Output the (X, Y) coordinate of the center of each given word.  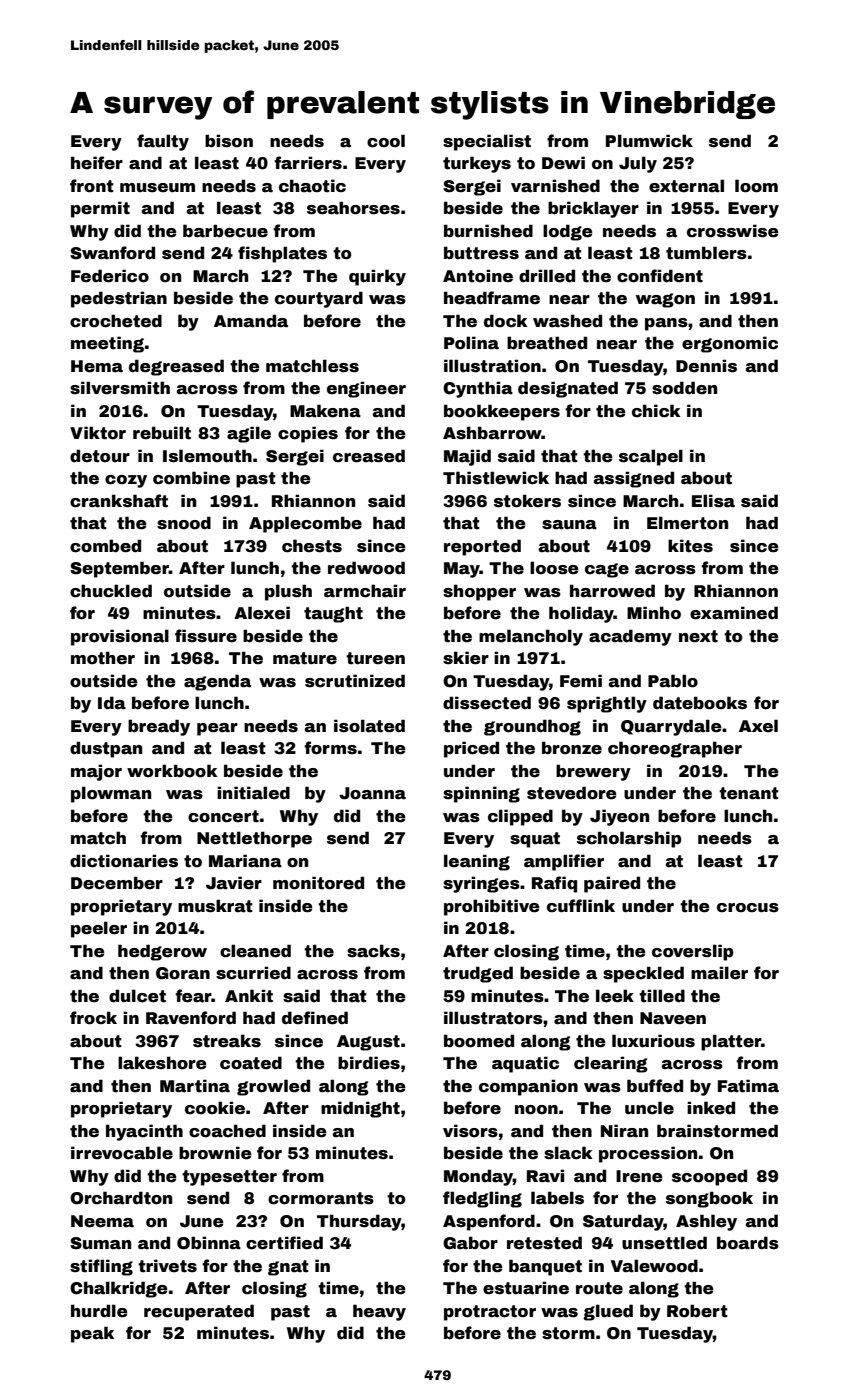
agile (249, 434)
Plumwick (649, 141)
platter (731, 1042)
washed (567, 321)
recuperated (199, 1312)
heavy (379, 1312)
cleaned (255, 951)
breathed (547, 343)
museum (157, 188)
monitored (318, 883)
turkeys (477, 164)
